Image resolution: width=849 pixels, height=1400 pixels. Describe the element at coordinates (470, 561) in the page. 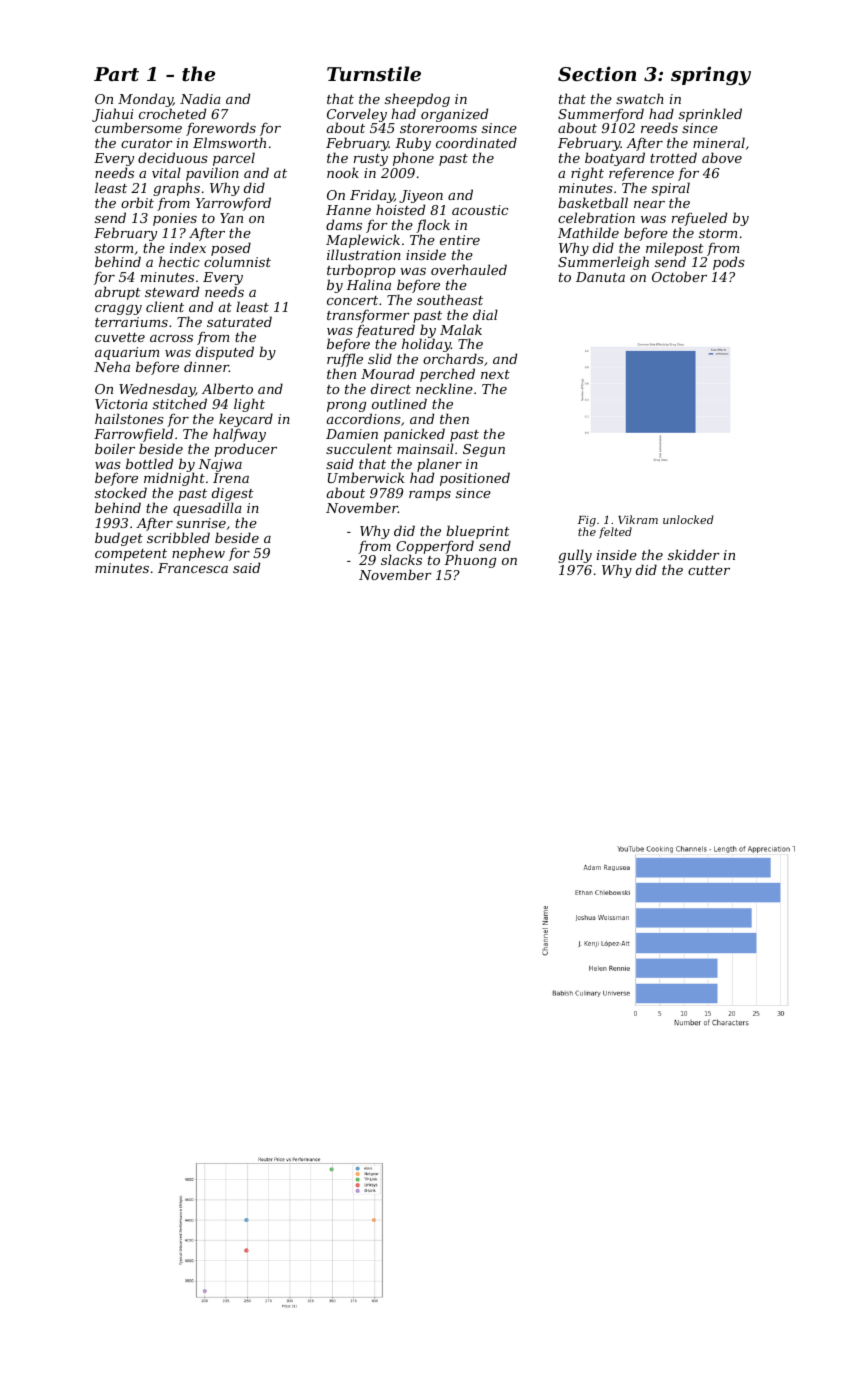

I see `Phuong` at that location.
